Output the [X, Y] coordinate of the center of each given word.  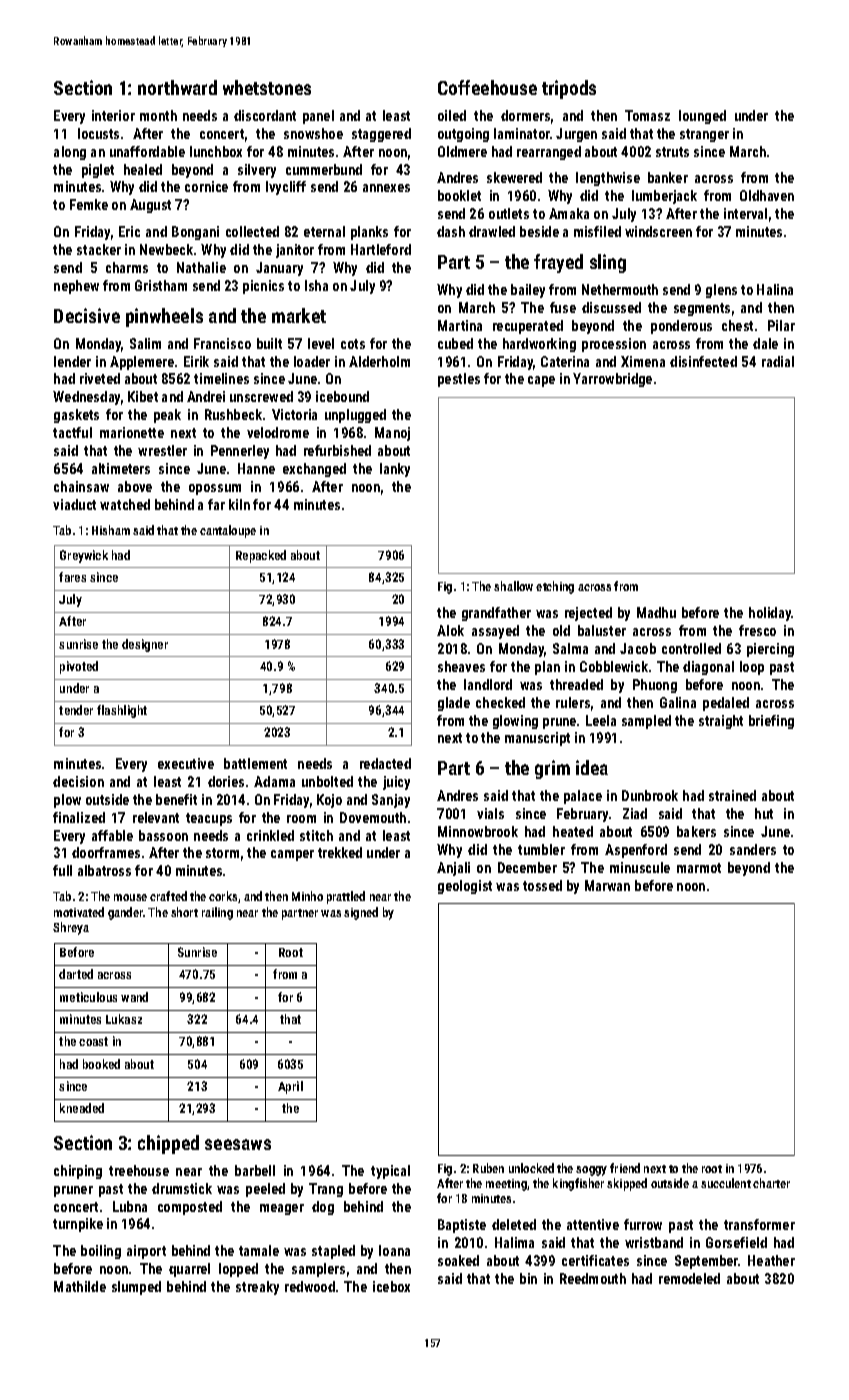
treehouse [139, 1170]
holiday [770, 614]
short [184, 912]
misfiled [597, 231]
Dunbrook [650, 795]
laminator [522, 133]
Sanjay [391, 801]
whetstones [267, 87]
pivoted [79, 667]
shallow [513, 586]
